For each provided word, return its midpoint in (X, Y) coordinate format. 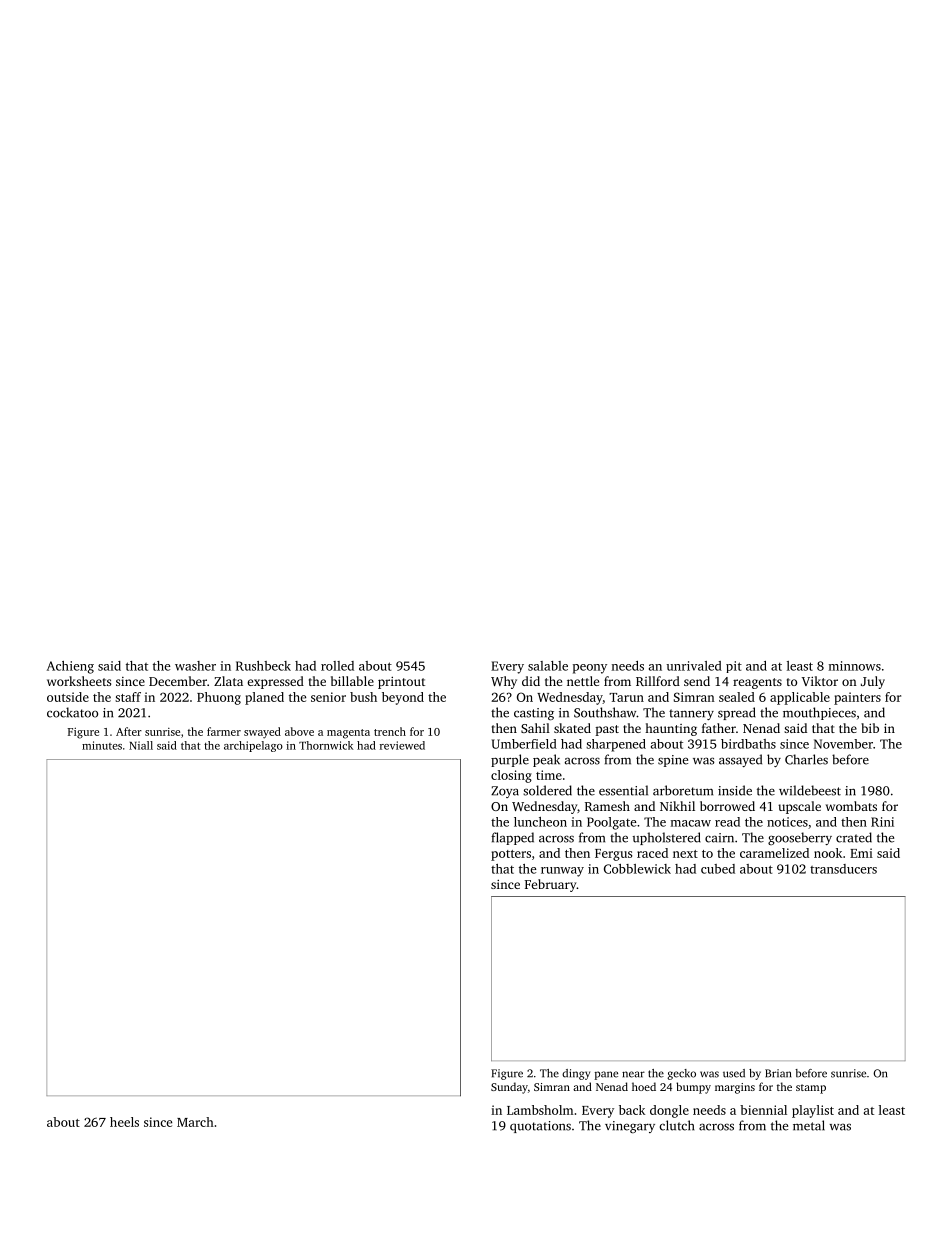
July (873, 682)
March (195, 1122)
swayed (262, 733)
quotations (540, 1127)
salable (548, 666)
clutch (676, 1125)
